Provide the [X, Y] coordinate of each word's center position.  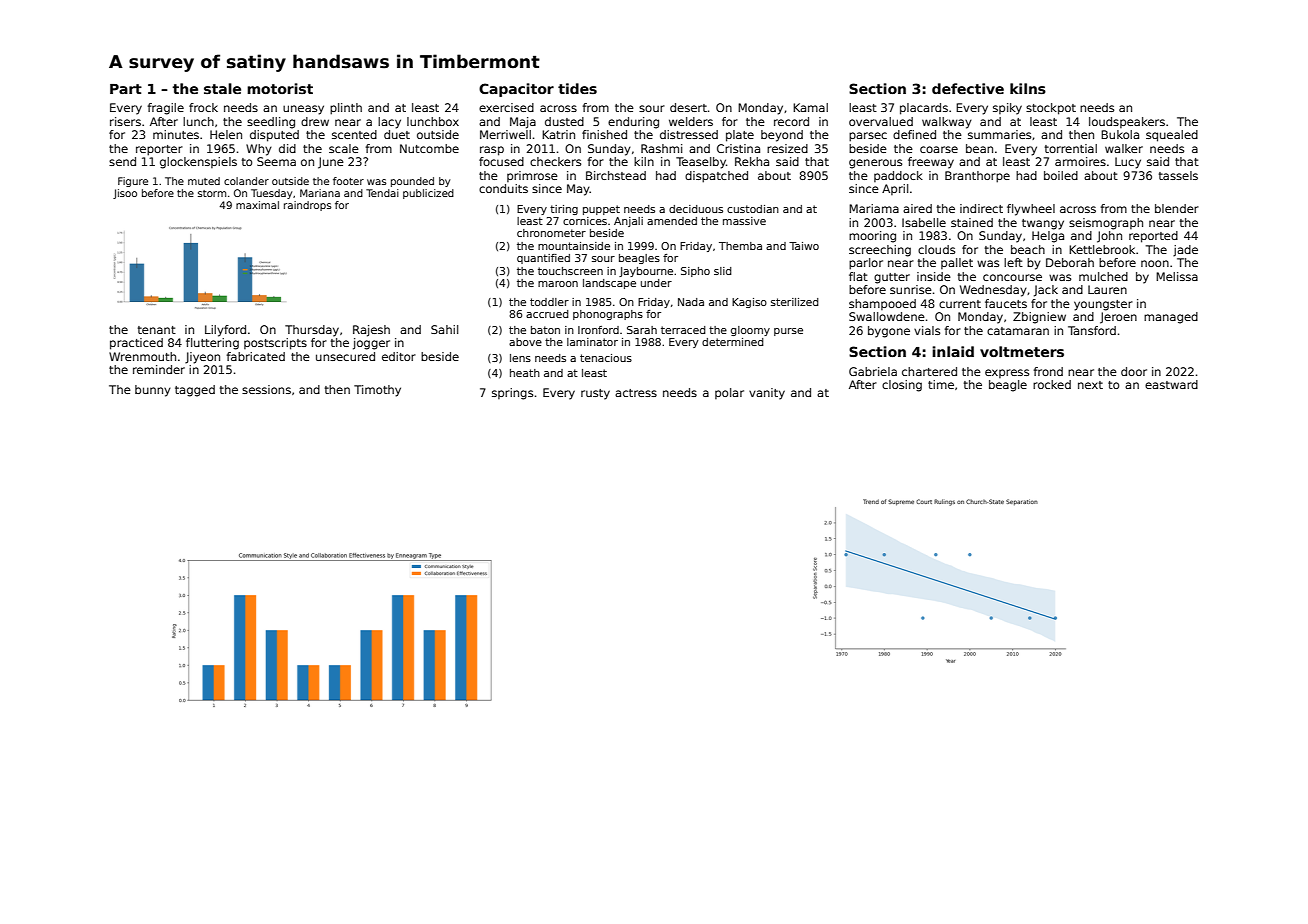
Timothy [377, 391]
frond [1048, 371]
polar [729, 393]
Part [126, 89]
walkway [947, 123]
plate [740, 136]
